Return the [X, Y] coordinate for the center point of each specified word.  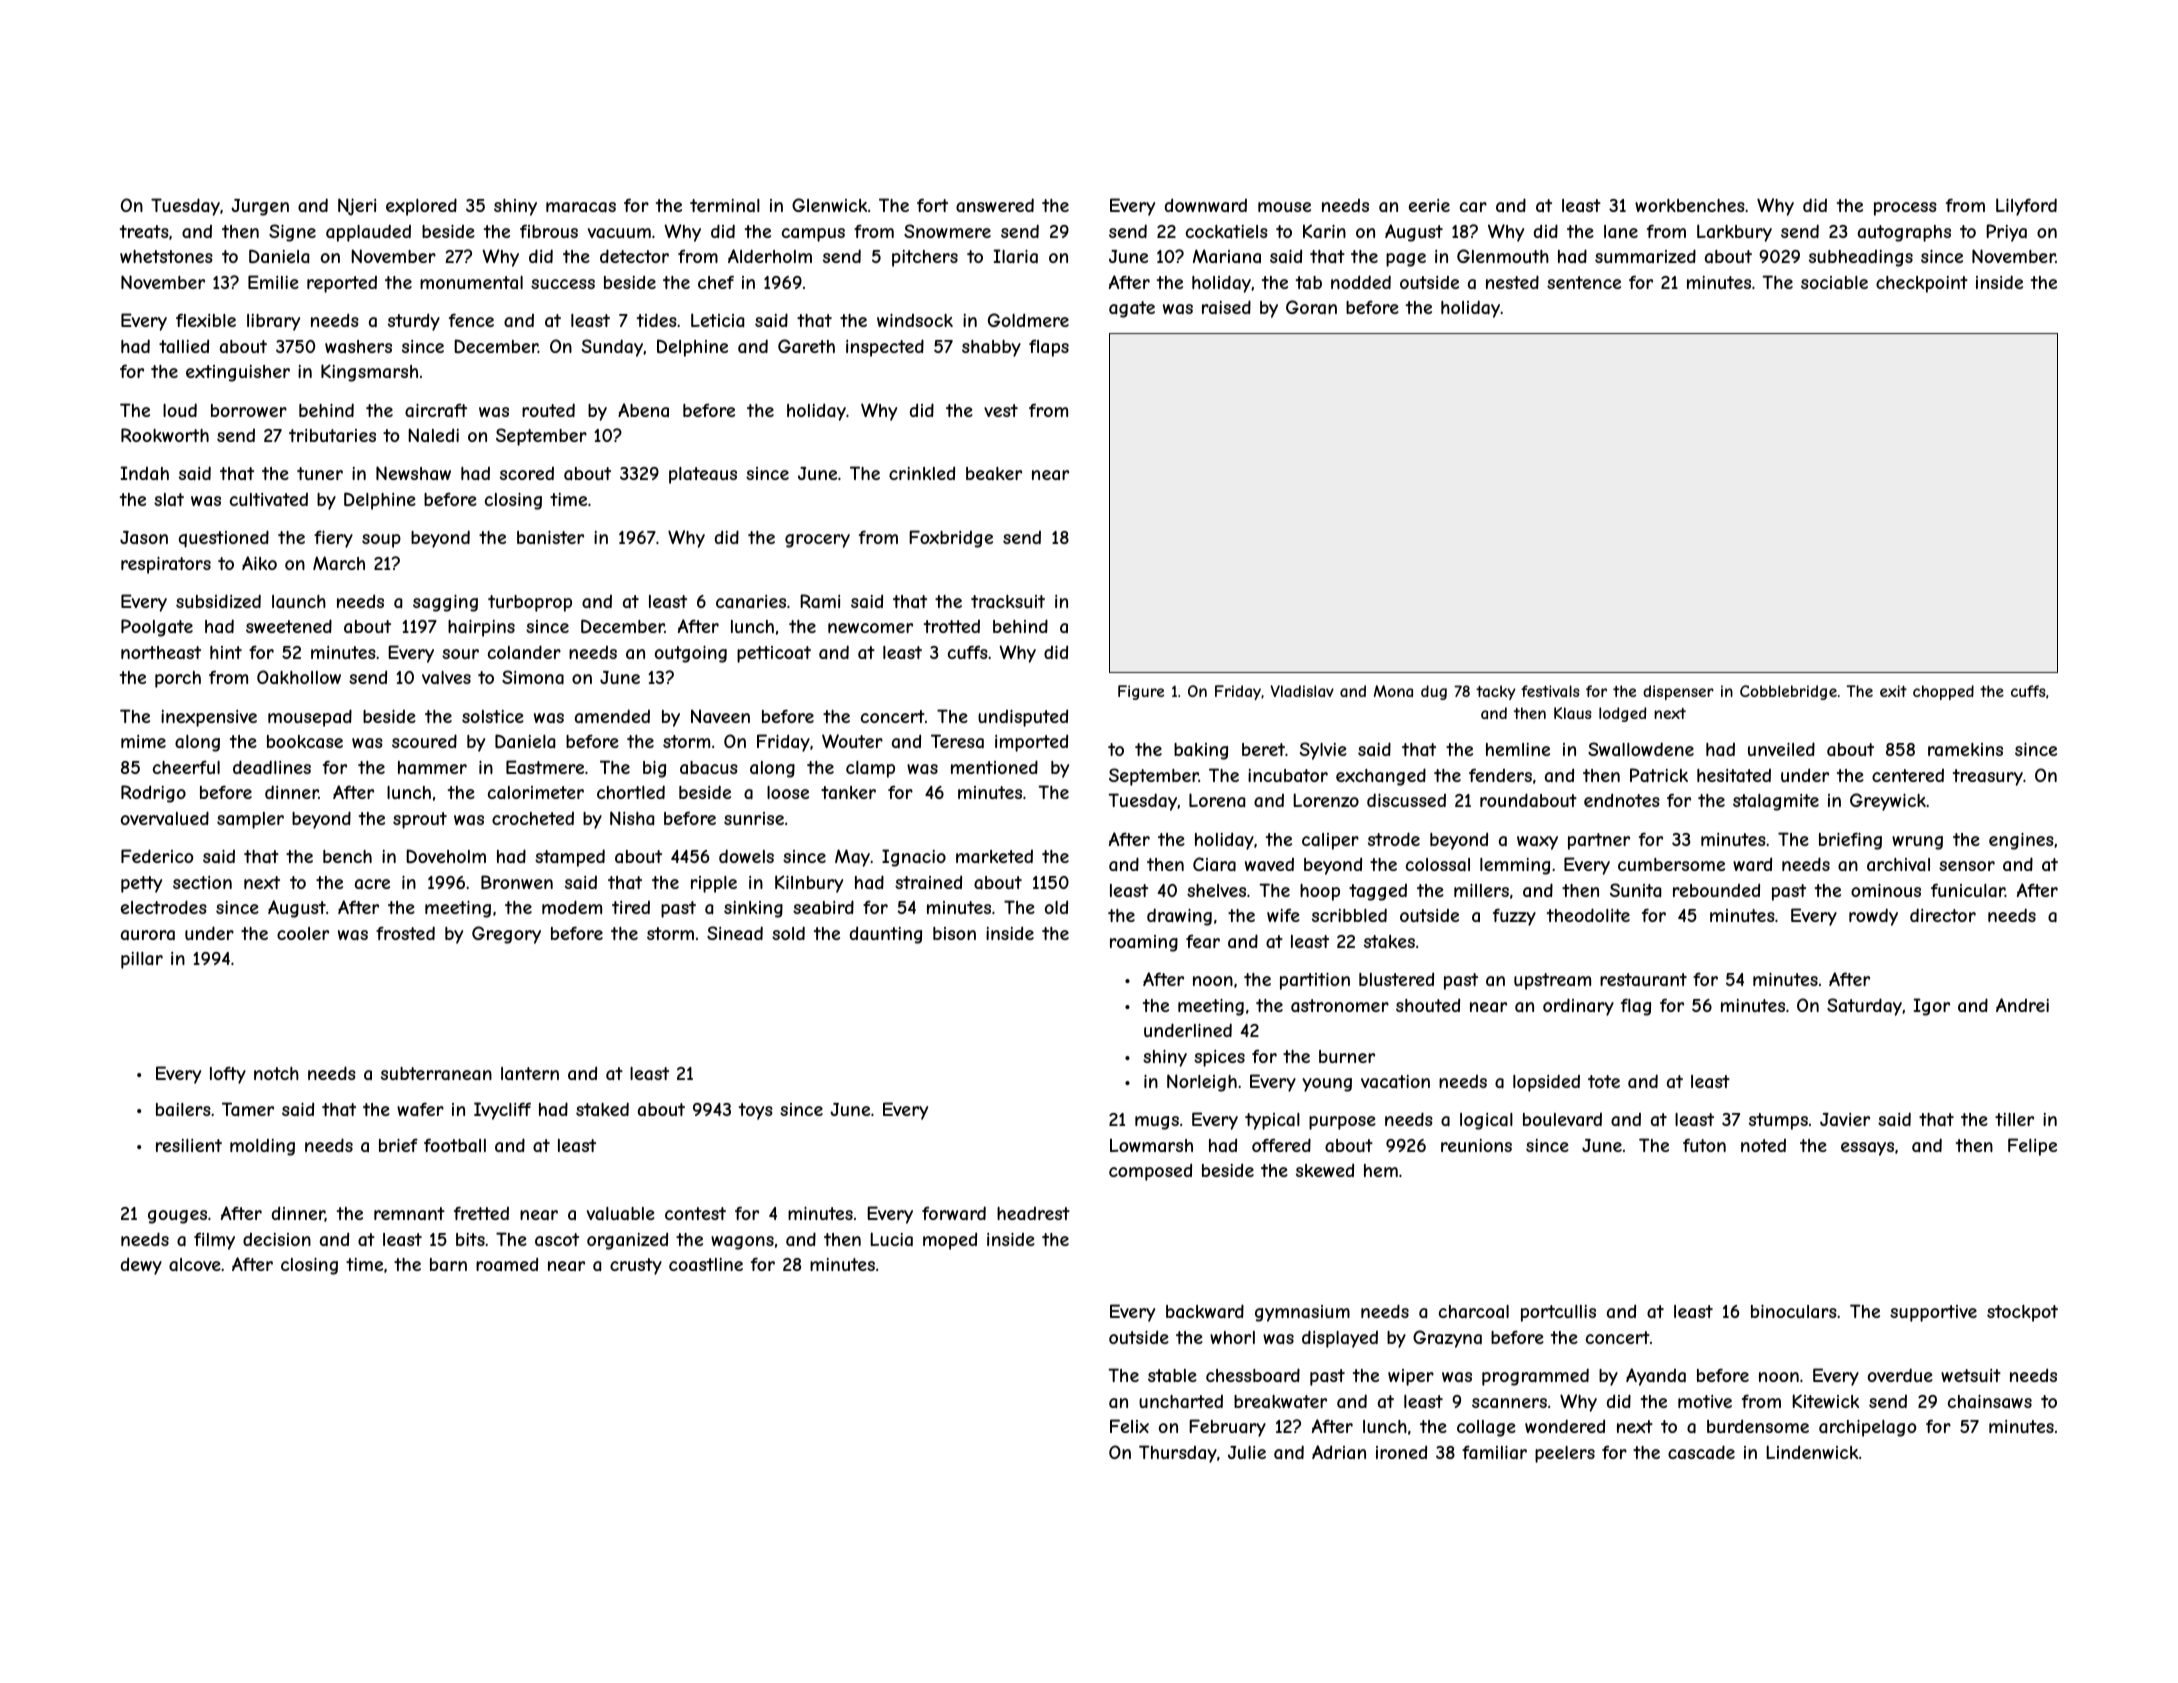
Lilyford [2026, 207]
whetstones [166, 256]
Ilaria [1015, 256]
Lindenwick [1812, 1452]
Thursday [1178, 1454]
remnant [409, 1213]
